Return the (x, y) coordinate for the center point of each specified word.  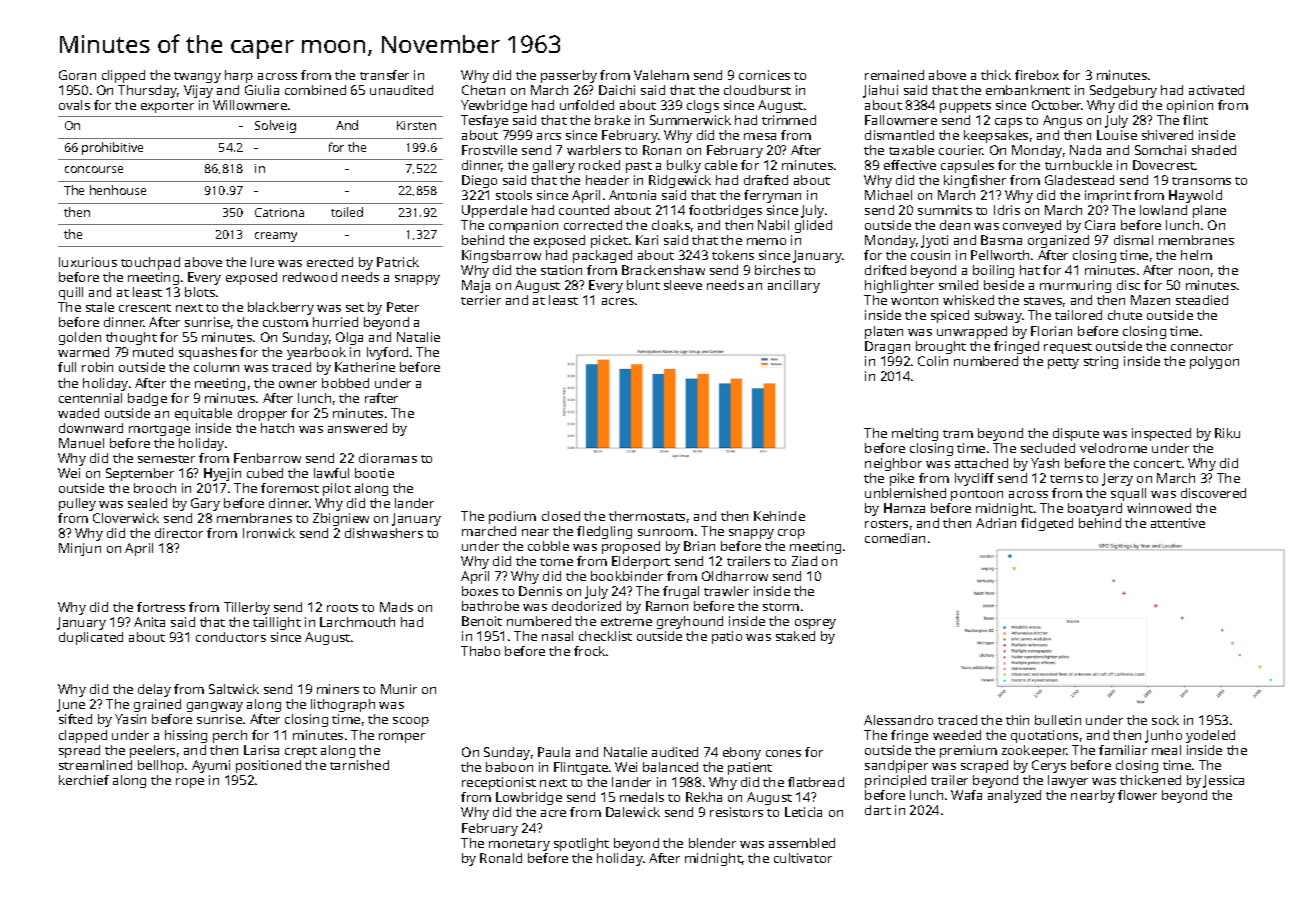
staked (795, 636)
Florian (1051, 331)
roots (342, 608)
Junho (1163, 736)
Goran (77, 75)
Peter (403, 307)
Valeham (661, 75)
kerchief (84, 780)
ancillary (794, 286)
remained (894, 75)
